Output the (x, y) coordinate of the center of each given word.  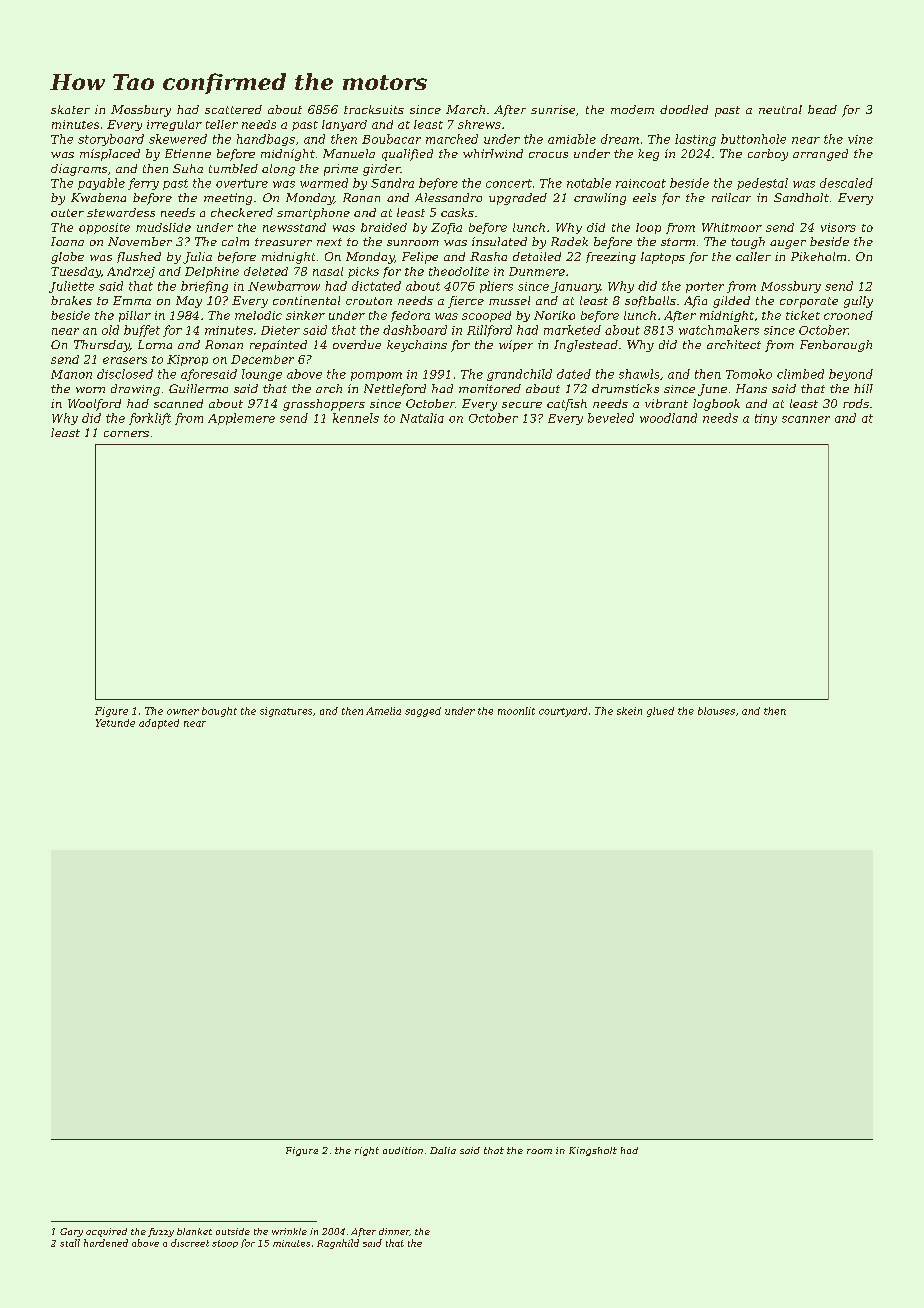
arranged (820, 155)
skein (629, 711)
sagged (423, 712)
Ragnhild (338, 1244)
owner (183, 712)
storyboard (111, 140)
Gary (71, 1232)
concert (509, 183)
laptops (663, 258)
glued (660, 712)
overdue (357, 344)
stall (70, 1243)
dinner (394, 1232)
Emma (132, 300)
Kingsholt (593, 1151)
